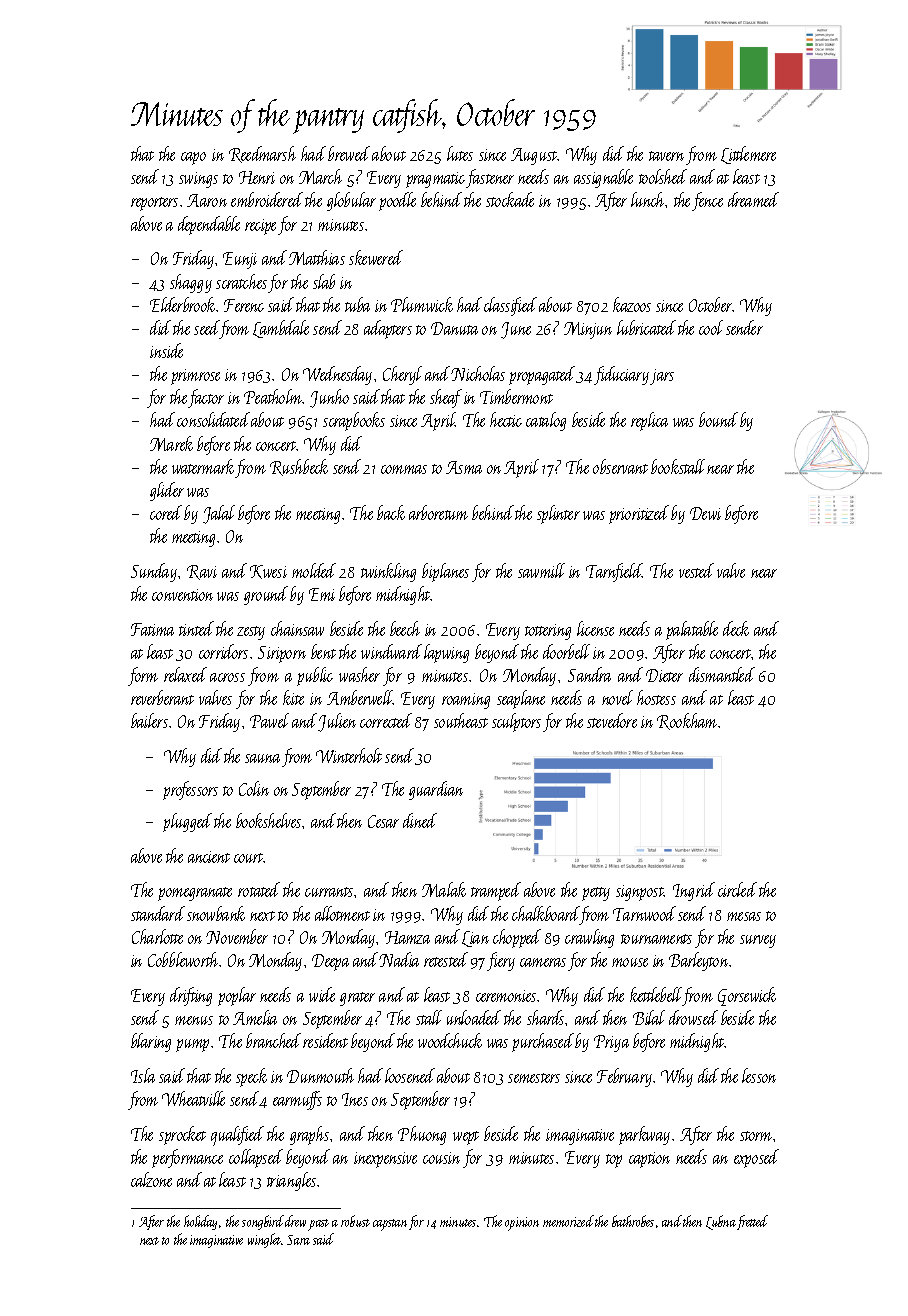  What do you see at coordinates (510, 306) in the screenshot?
I see `classified` at bounding box center [510, 306].
